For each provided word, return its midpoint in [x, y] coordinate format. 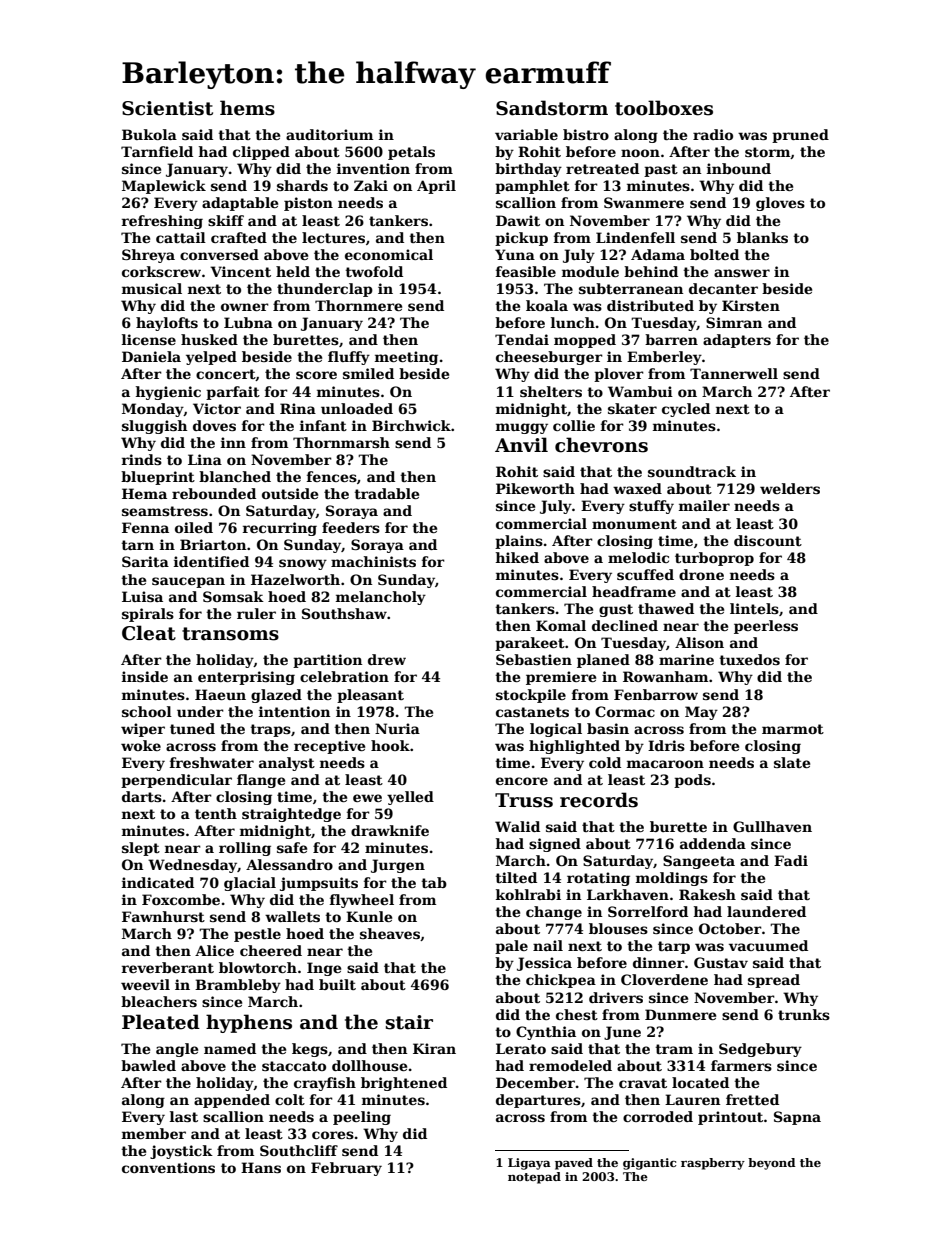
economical [389, 254]
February [346, 1169]
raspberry [713, 1164]
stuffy [651, 507]
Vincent [240, 271]
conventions [168, 1167]
